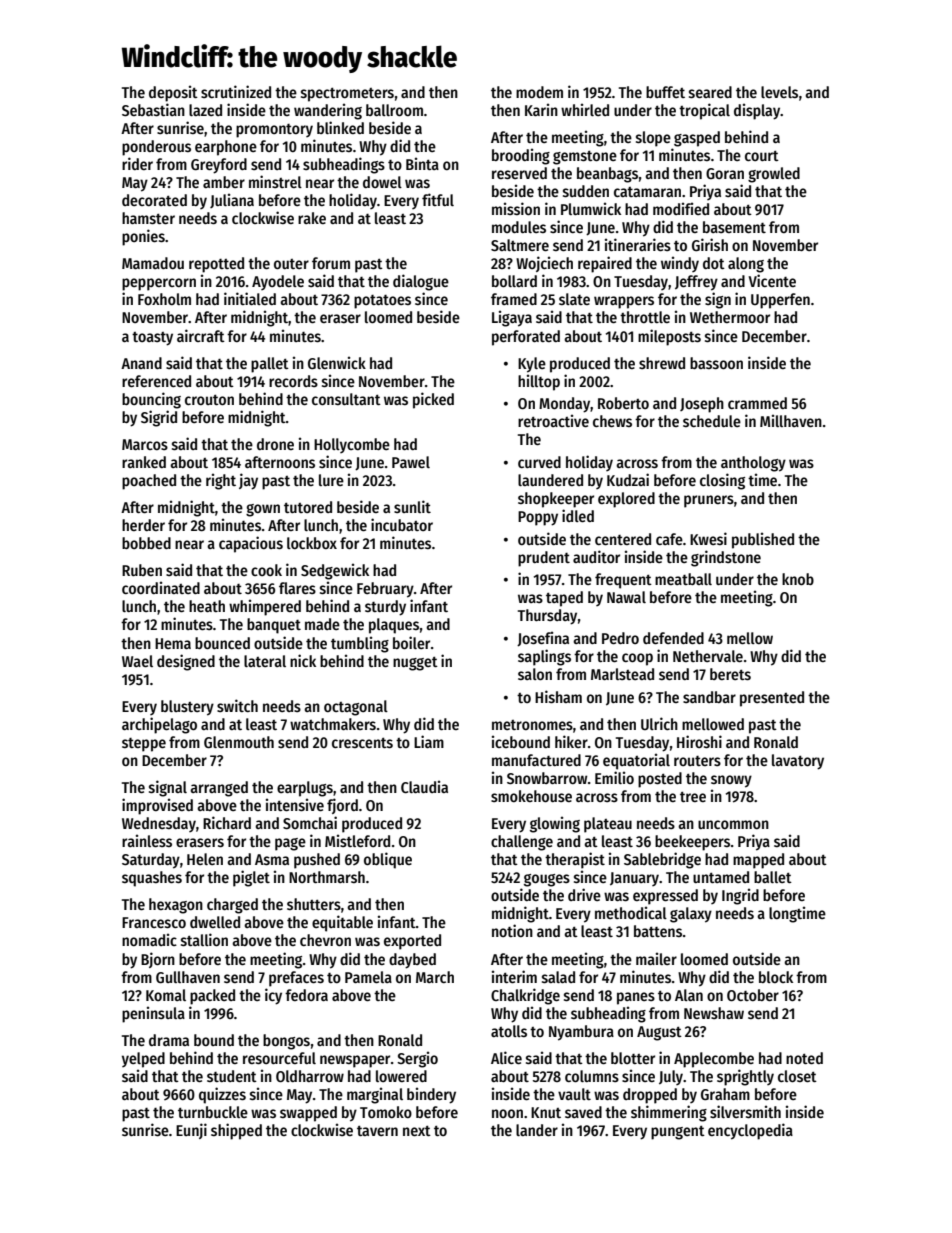 This page has width=952, height=1233. I want to click on prudent, so click(544, 559).
